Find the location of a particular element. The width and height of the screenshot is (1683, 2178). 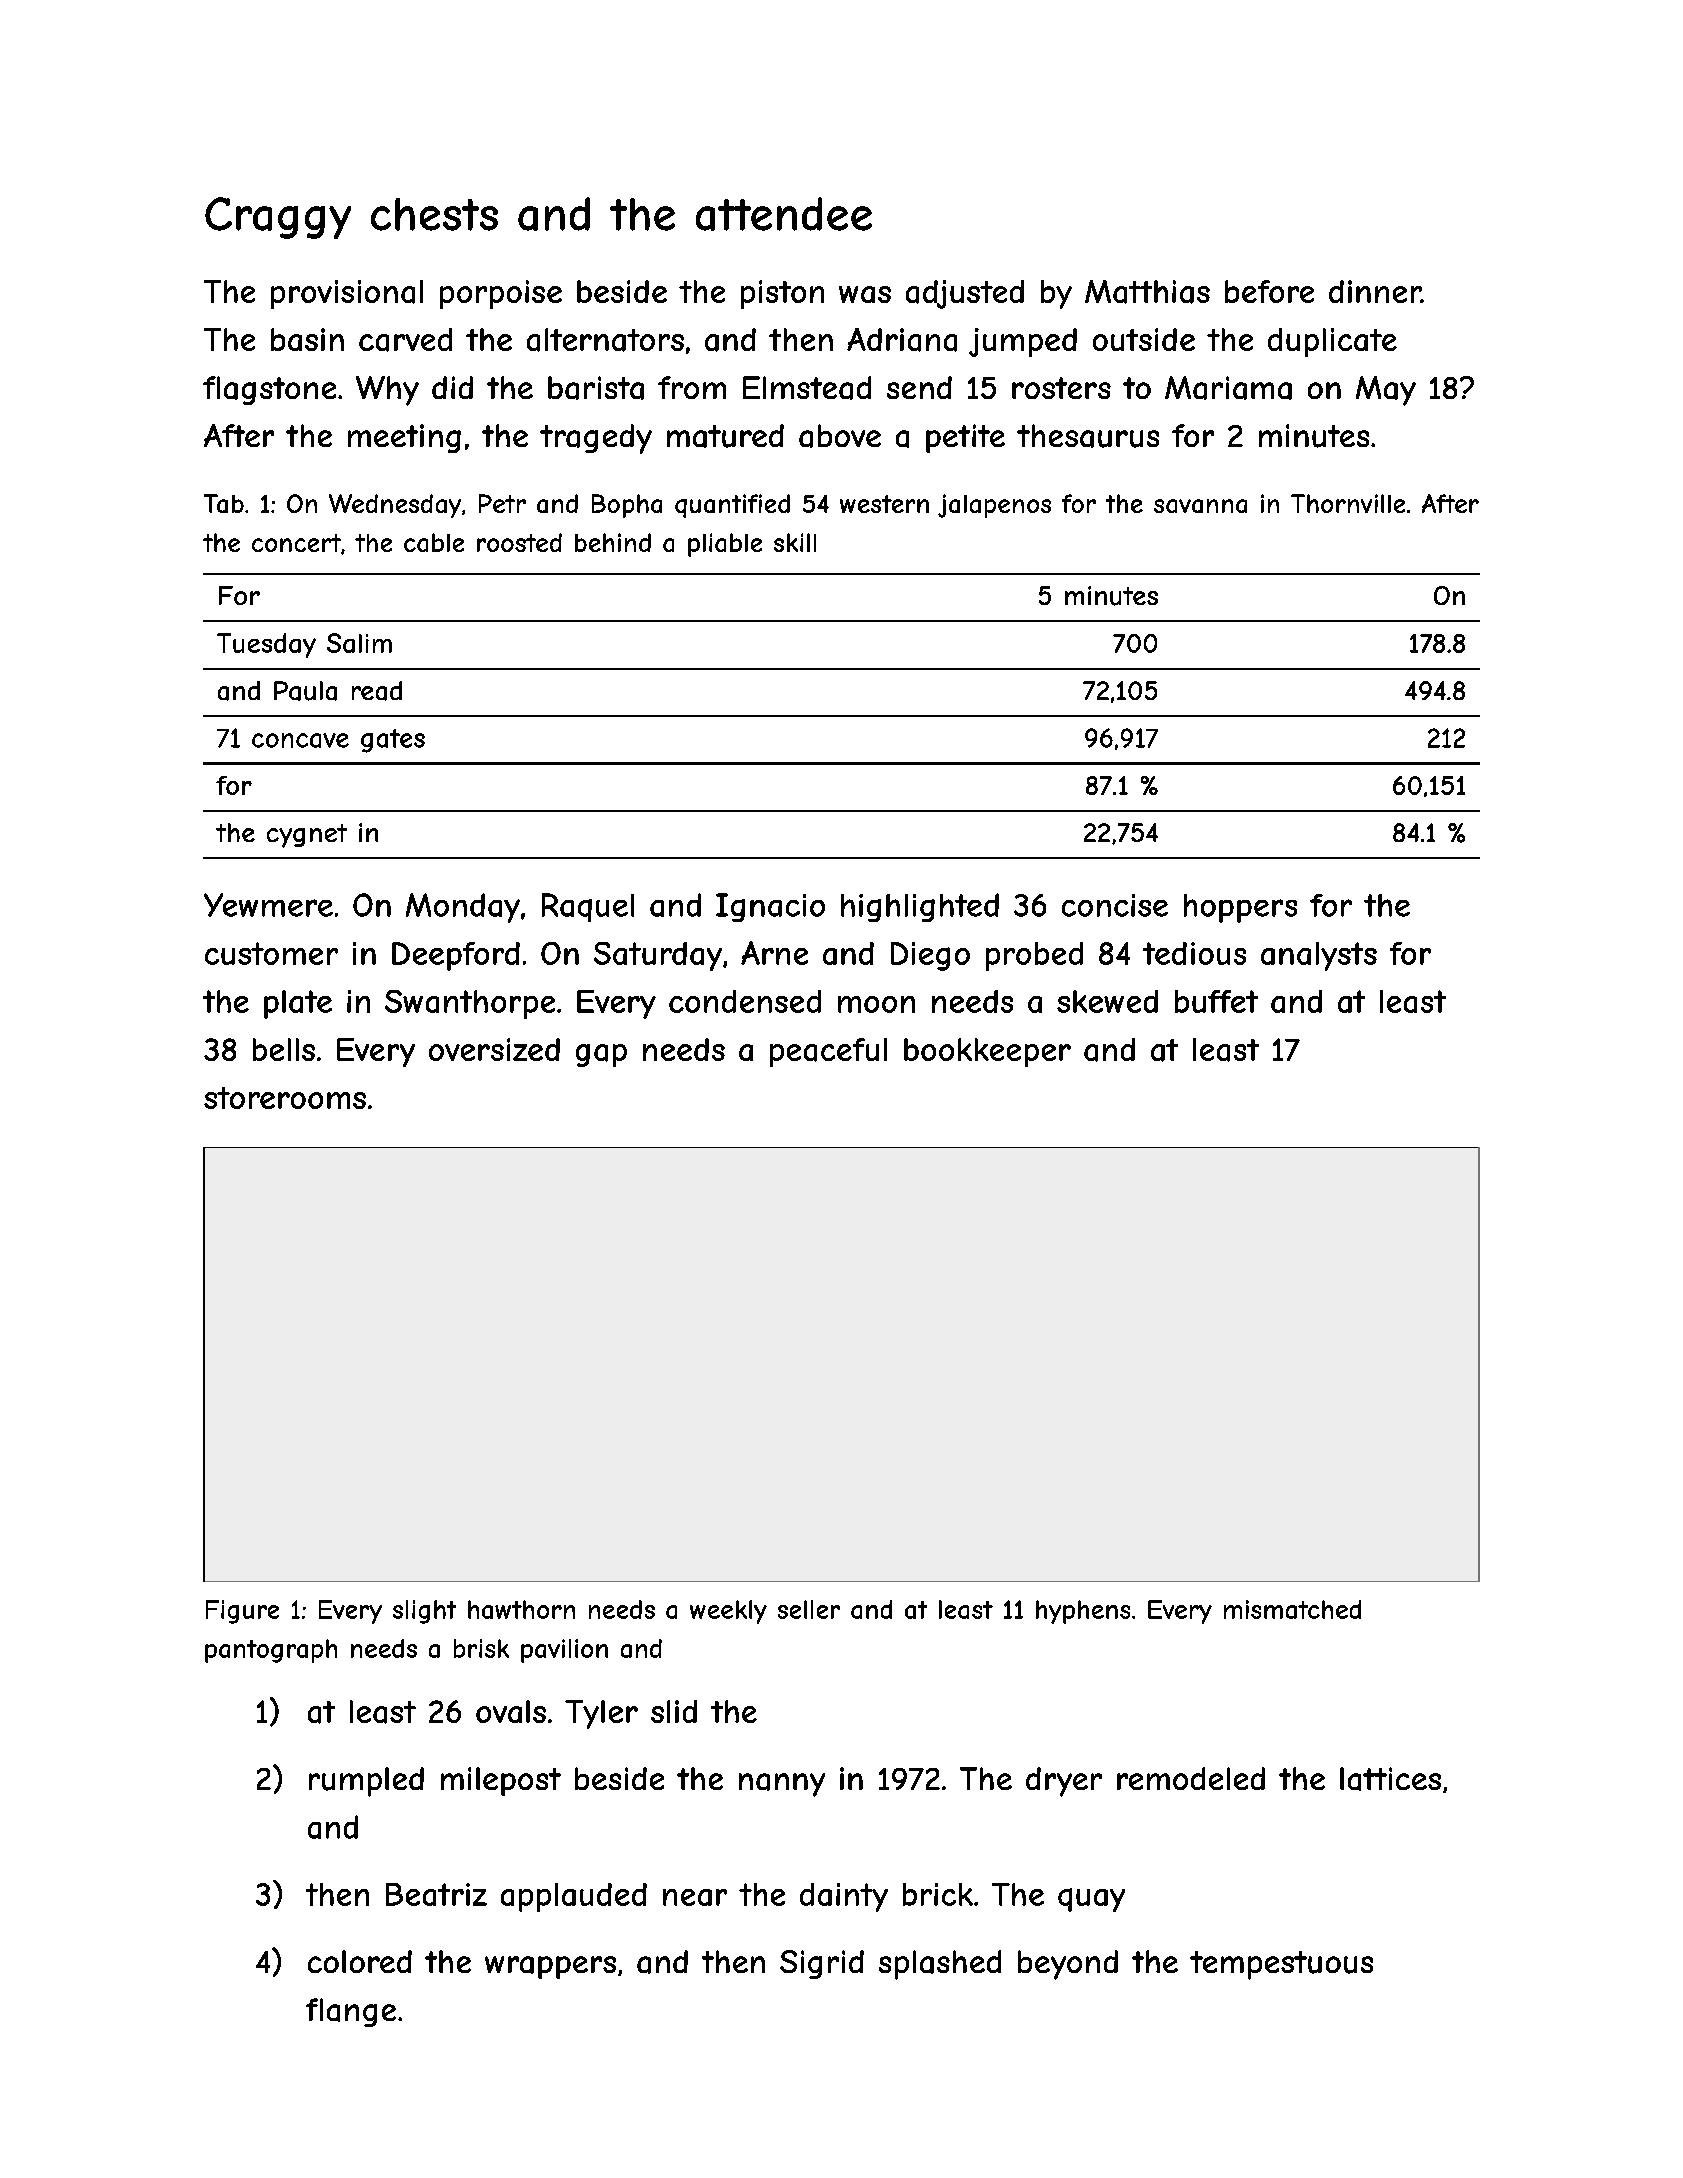

seller is located at coordinates (809, 1609).
